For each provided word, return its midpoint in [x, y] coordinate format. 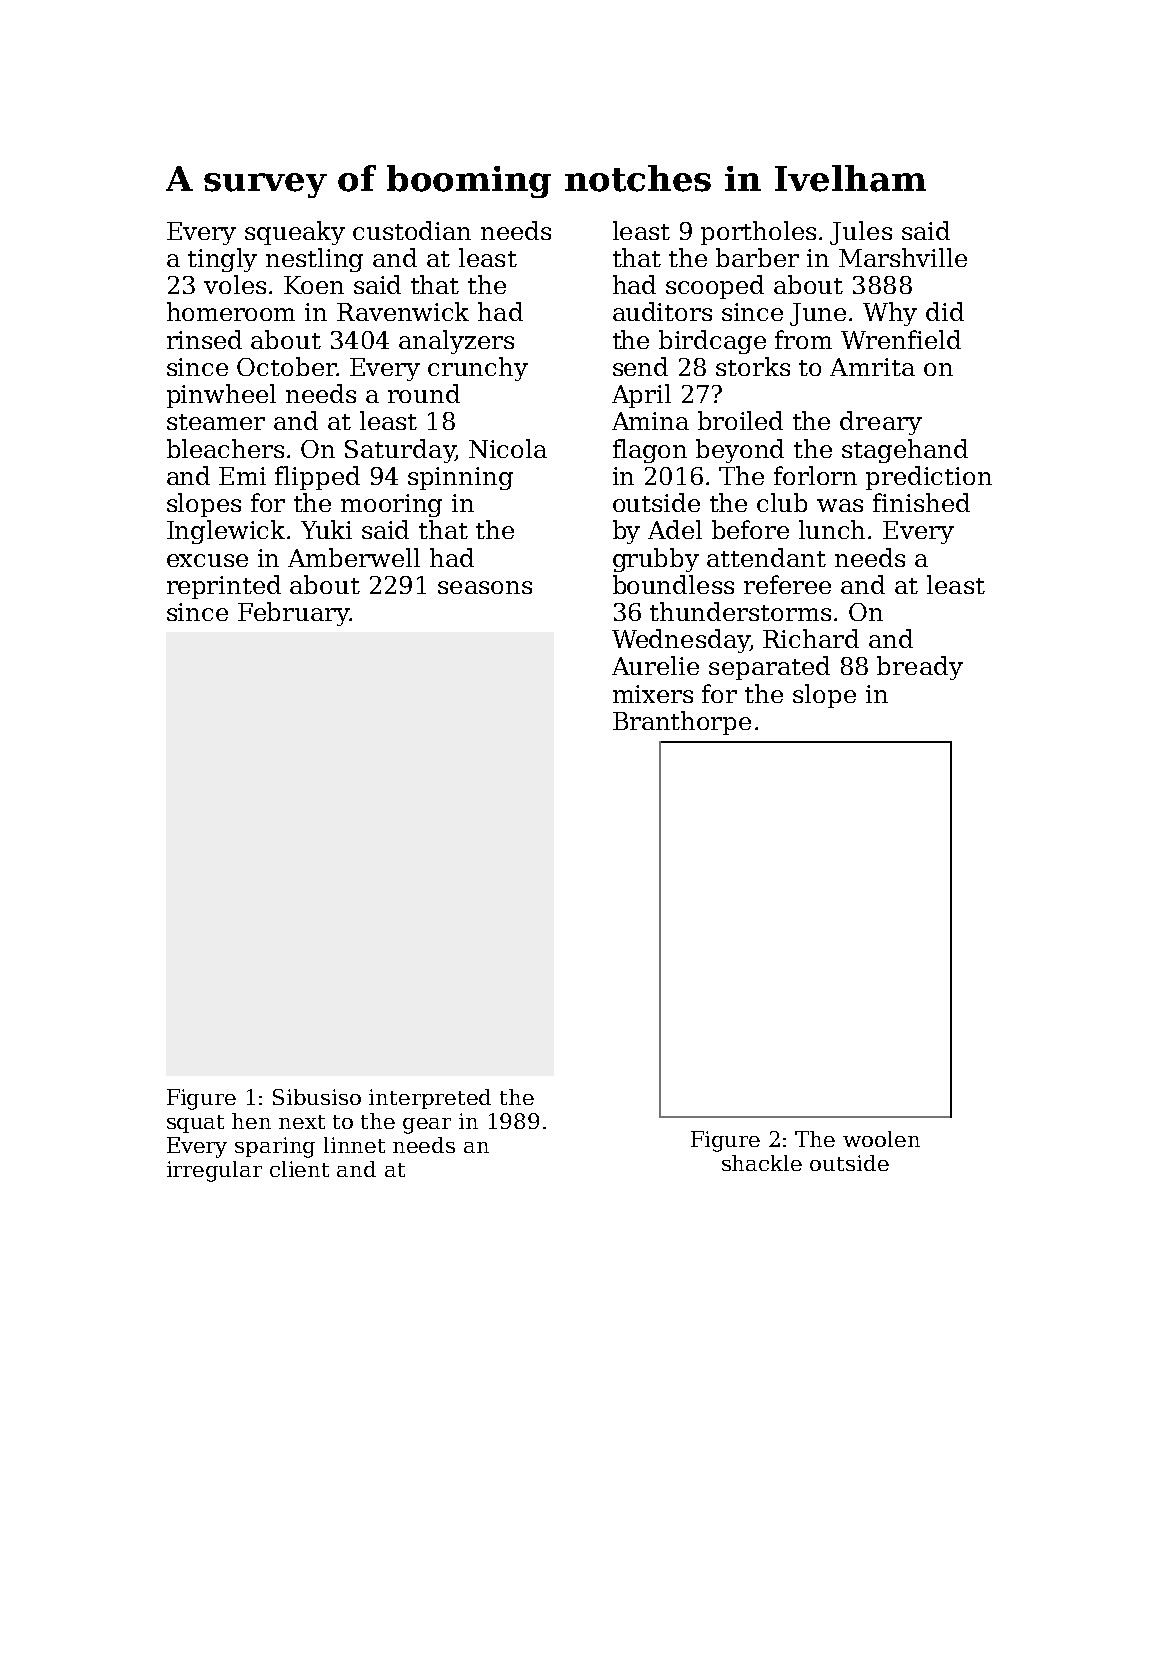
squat [195, 1124]
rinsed [204, 339]
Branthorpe [682, 723]
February [293, 614]
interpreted [430, 1099]
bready [920, 668]
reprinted [224, 587]
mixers [653, 694]
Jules [861, 233]
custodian [412, 230]
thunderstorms [740, 611]
